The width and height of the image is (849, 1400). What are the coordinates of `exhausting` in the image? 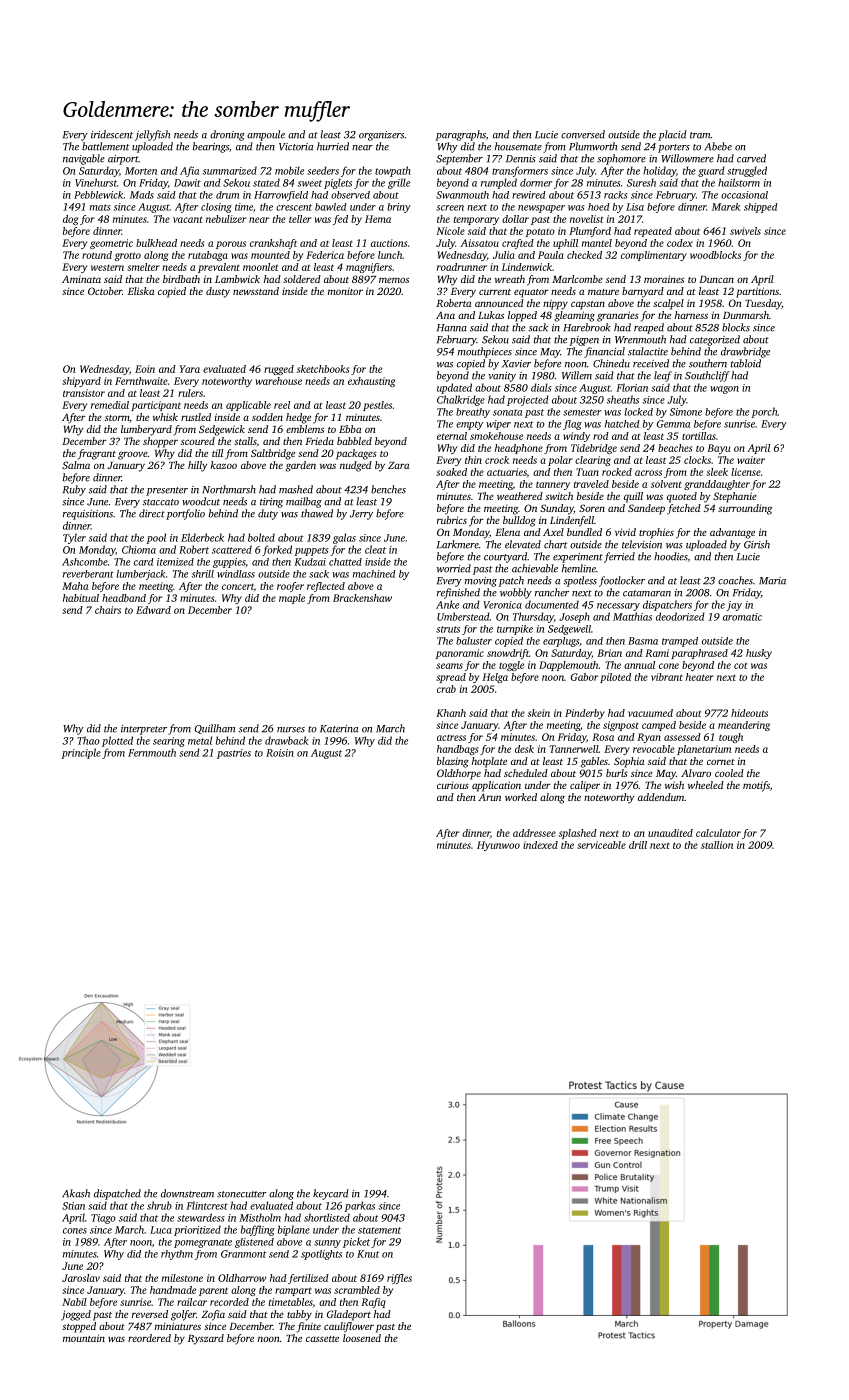 It's located at (371, 382).
